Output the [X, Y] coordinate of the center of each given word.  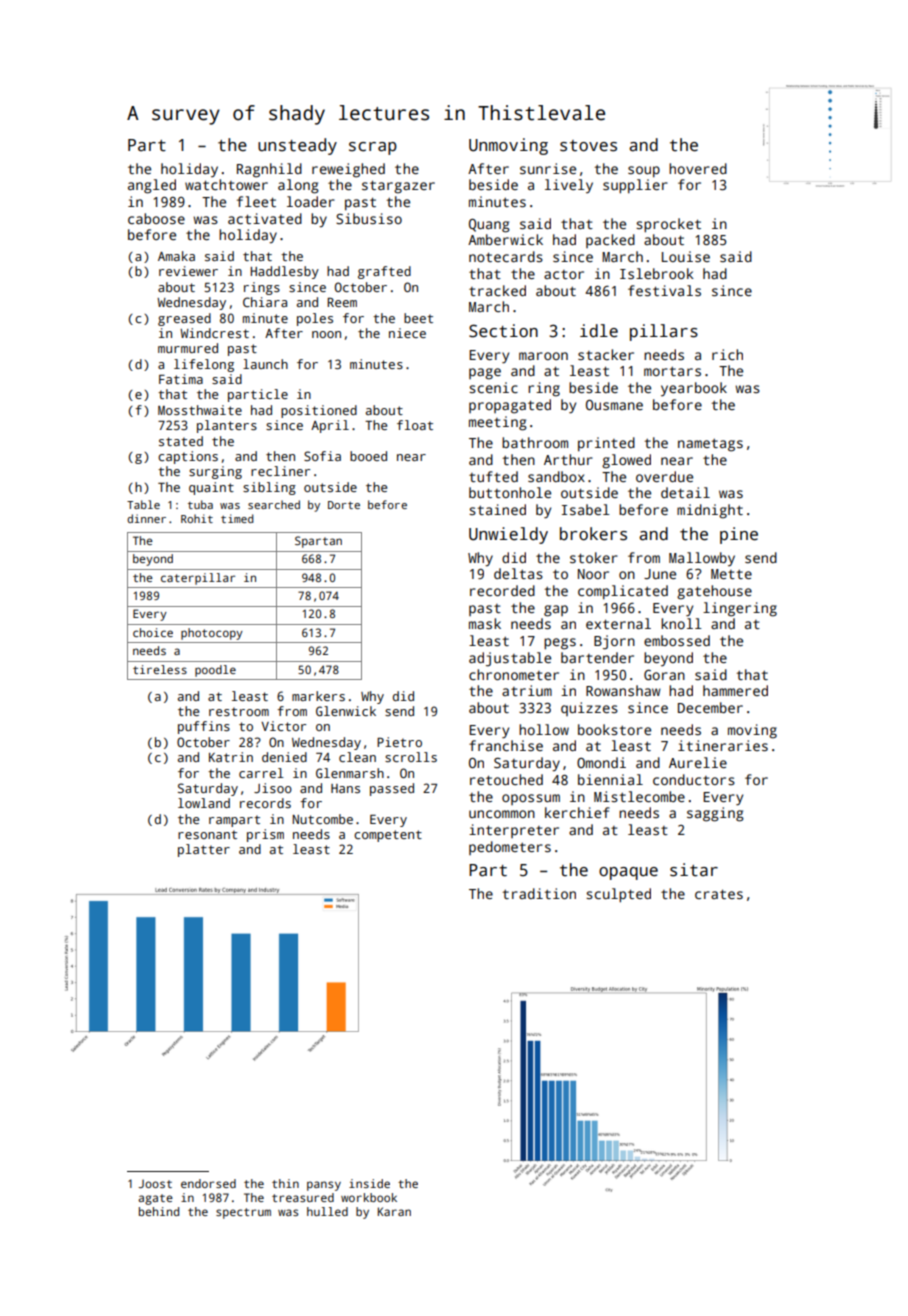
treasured [303, 1197]
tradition [539, 893]
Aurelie [698, 762]
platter [204, 850]
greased [184, 319]
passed [392, 789]
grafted [384, 272]
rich [727, 354]
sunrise [548, 168]
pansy [324, 1186]
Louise [686, 256]
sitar [694, 870]
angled [152, 186]
